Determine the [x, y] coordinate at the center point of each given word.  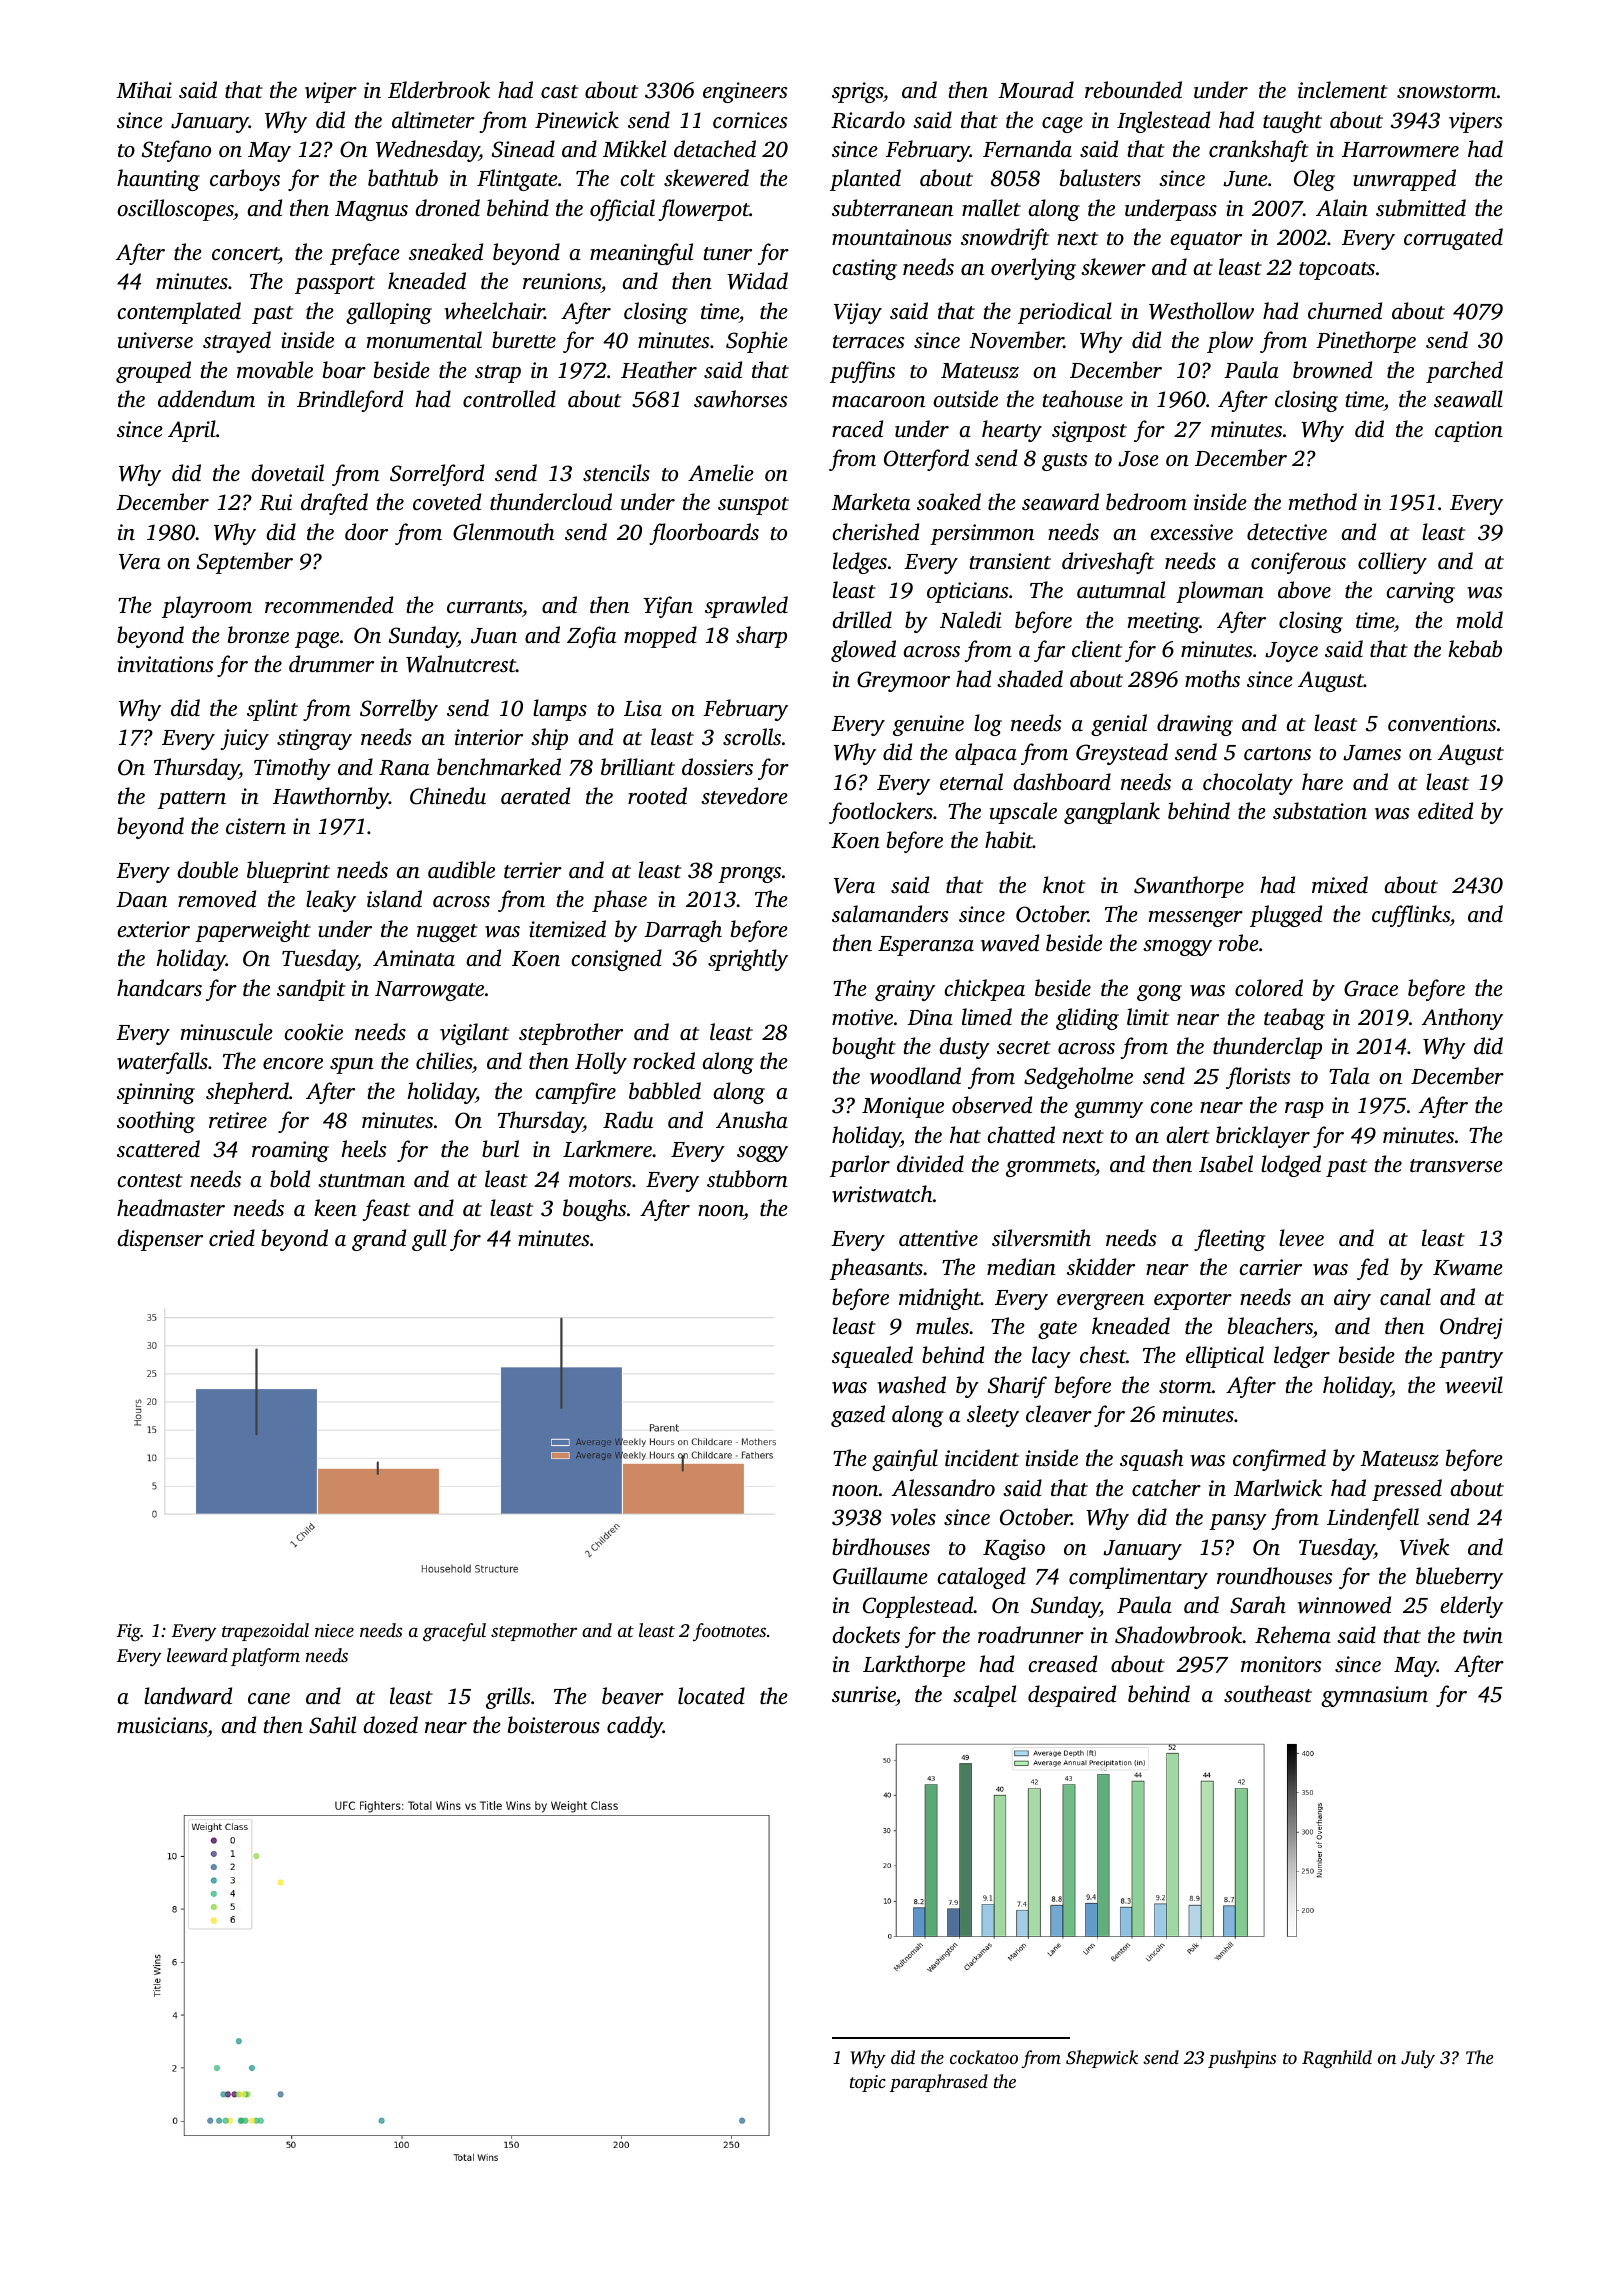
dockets [866, 1634]
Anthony [1462, 1019]
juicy [245, 739]
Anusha [752, 1119]
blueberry [1459, 1578]
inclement [1343, 89]
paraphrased [939, 2083]
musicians [162, 1725]
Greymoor [903, 681]
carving [1421, 592]
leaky [331, 901]
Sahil [332, 1725]
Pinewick [577, 120]
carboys [245, 180]
